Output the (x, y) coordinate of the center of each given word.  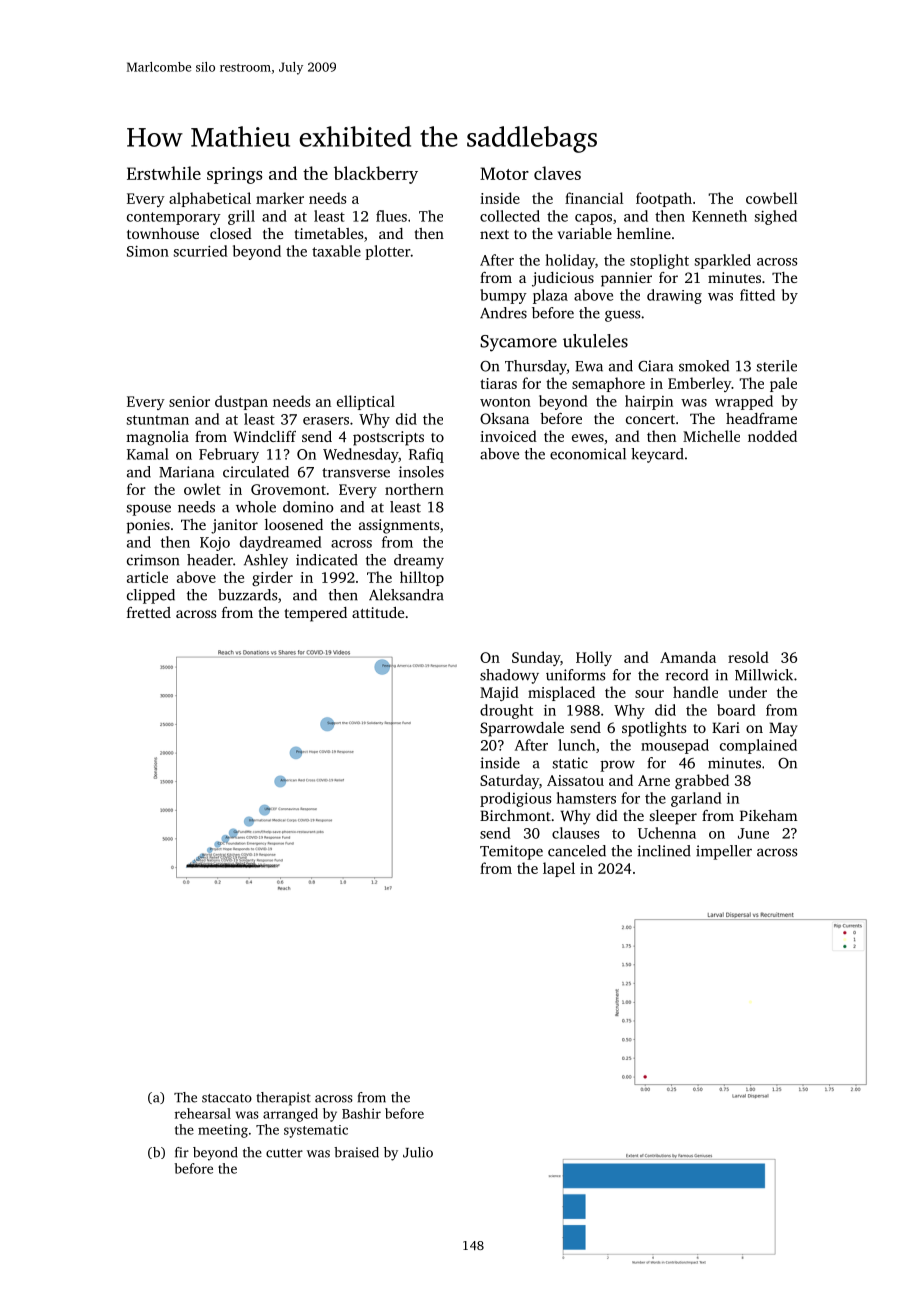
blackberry (376, 175)
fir (182, 1152)
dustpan (241, 402)
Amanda (688, 657)
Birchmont (515, 815)
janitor (234, 526)
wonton (505, 402)
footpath (664, 199)
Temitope (511, 852)
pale (783, 384)
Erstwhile (164, 173)
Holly (594, 658)
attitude (378, 612)
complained (758, 746)
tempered (316, 614)
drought (506, 711)
